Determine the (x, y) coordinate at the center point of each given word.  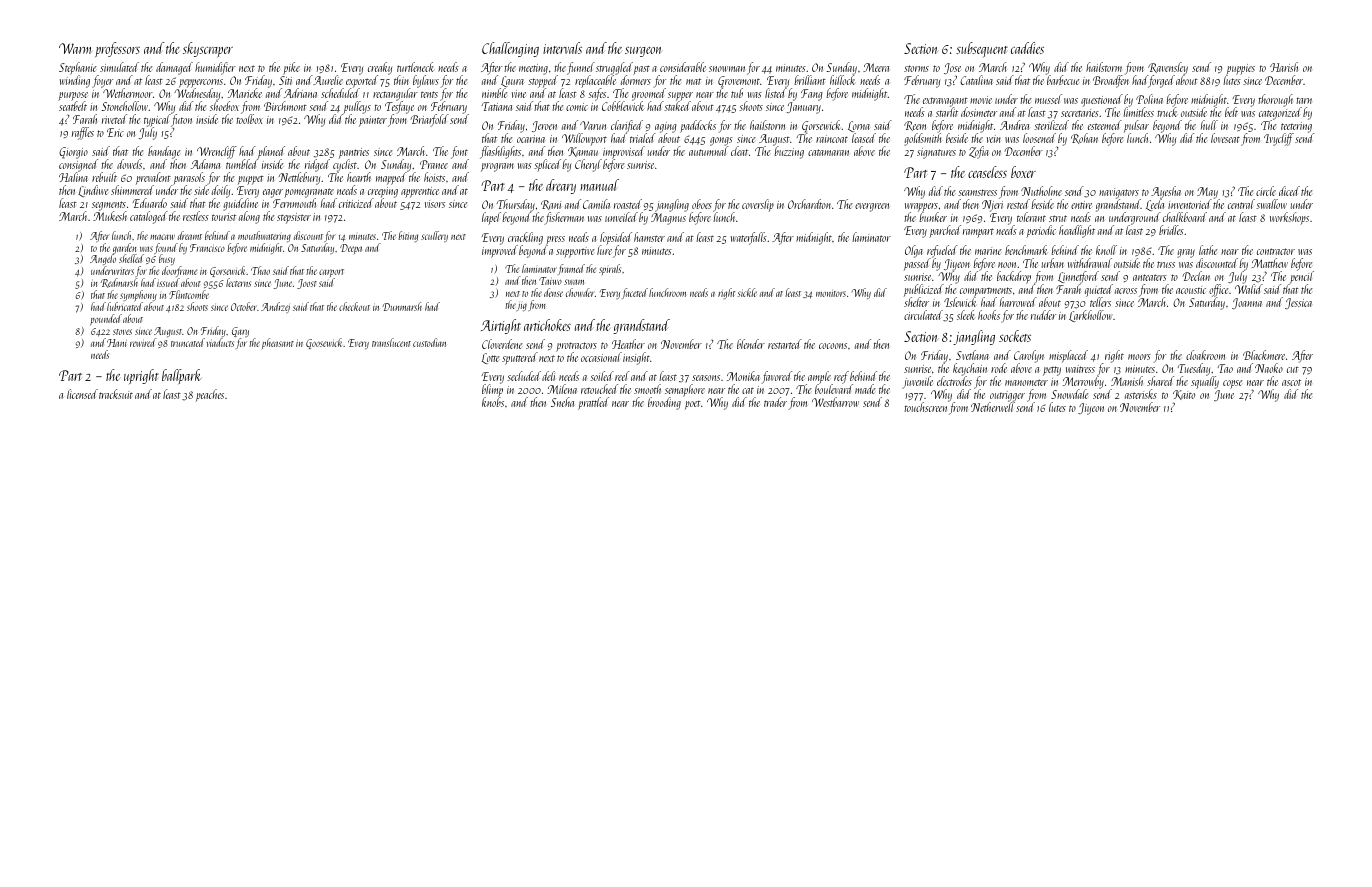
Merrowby (1083, 382)
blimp (492, 391)
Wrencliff (217, 153)
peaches (210, 395)
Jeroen (544, 126)
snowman (727, 69)
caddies (1027, 48)
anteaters (1150, 277)
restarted (785, 344)
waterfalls (749, 238)
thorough (1275, 100)
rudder (1043, 315)
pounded (106, 319)
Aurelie (328, 80)
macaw (162, 237)
